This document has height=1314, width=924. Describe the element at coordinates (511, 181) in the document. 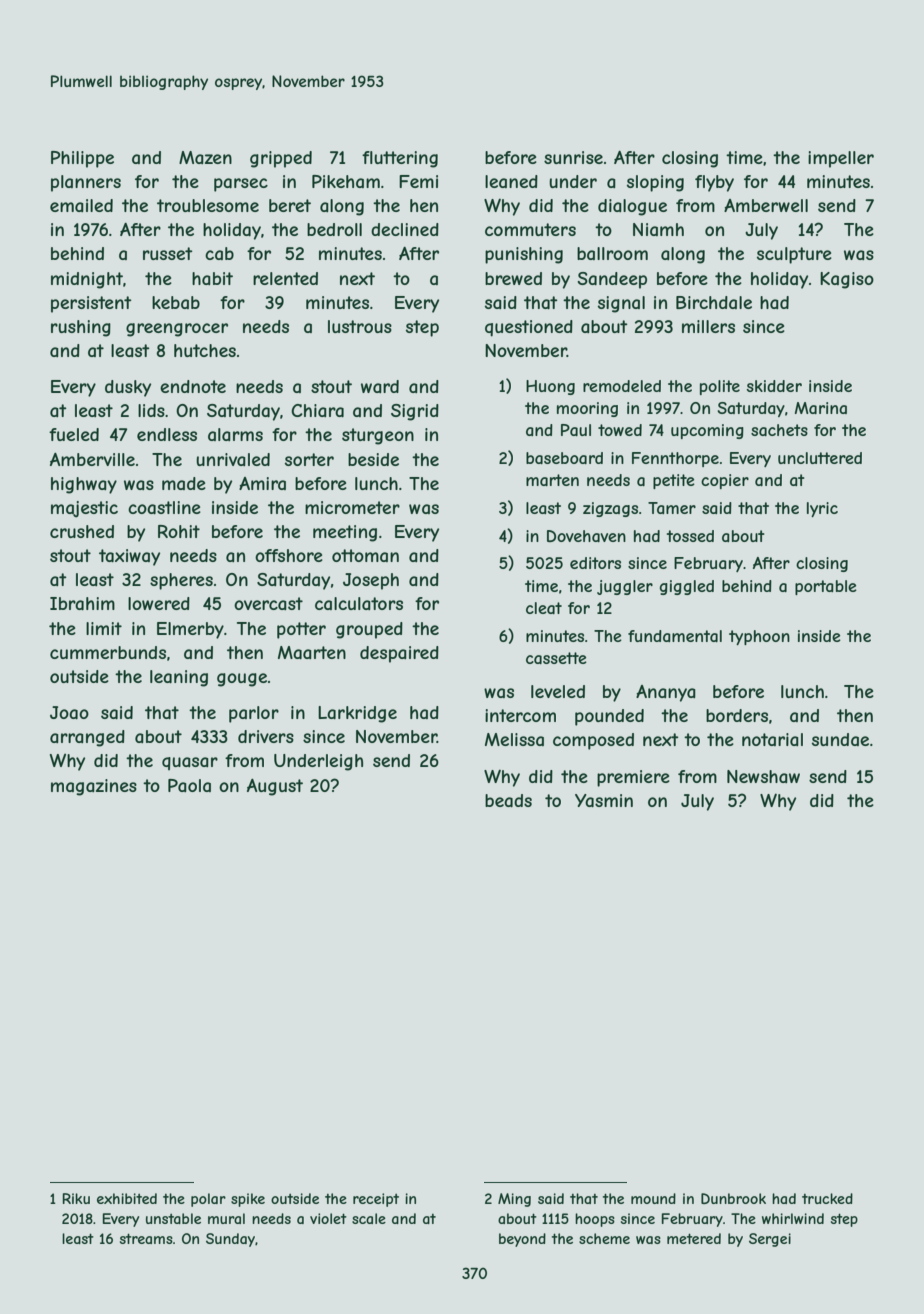

I see `leaned` at that location.
